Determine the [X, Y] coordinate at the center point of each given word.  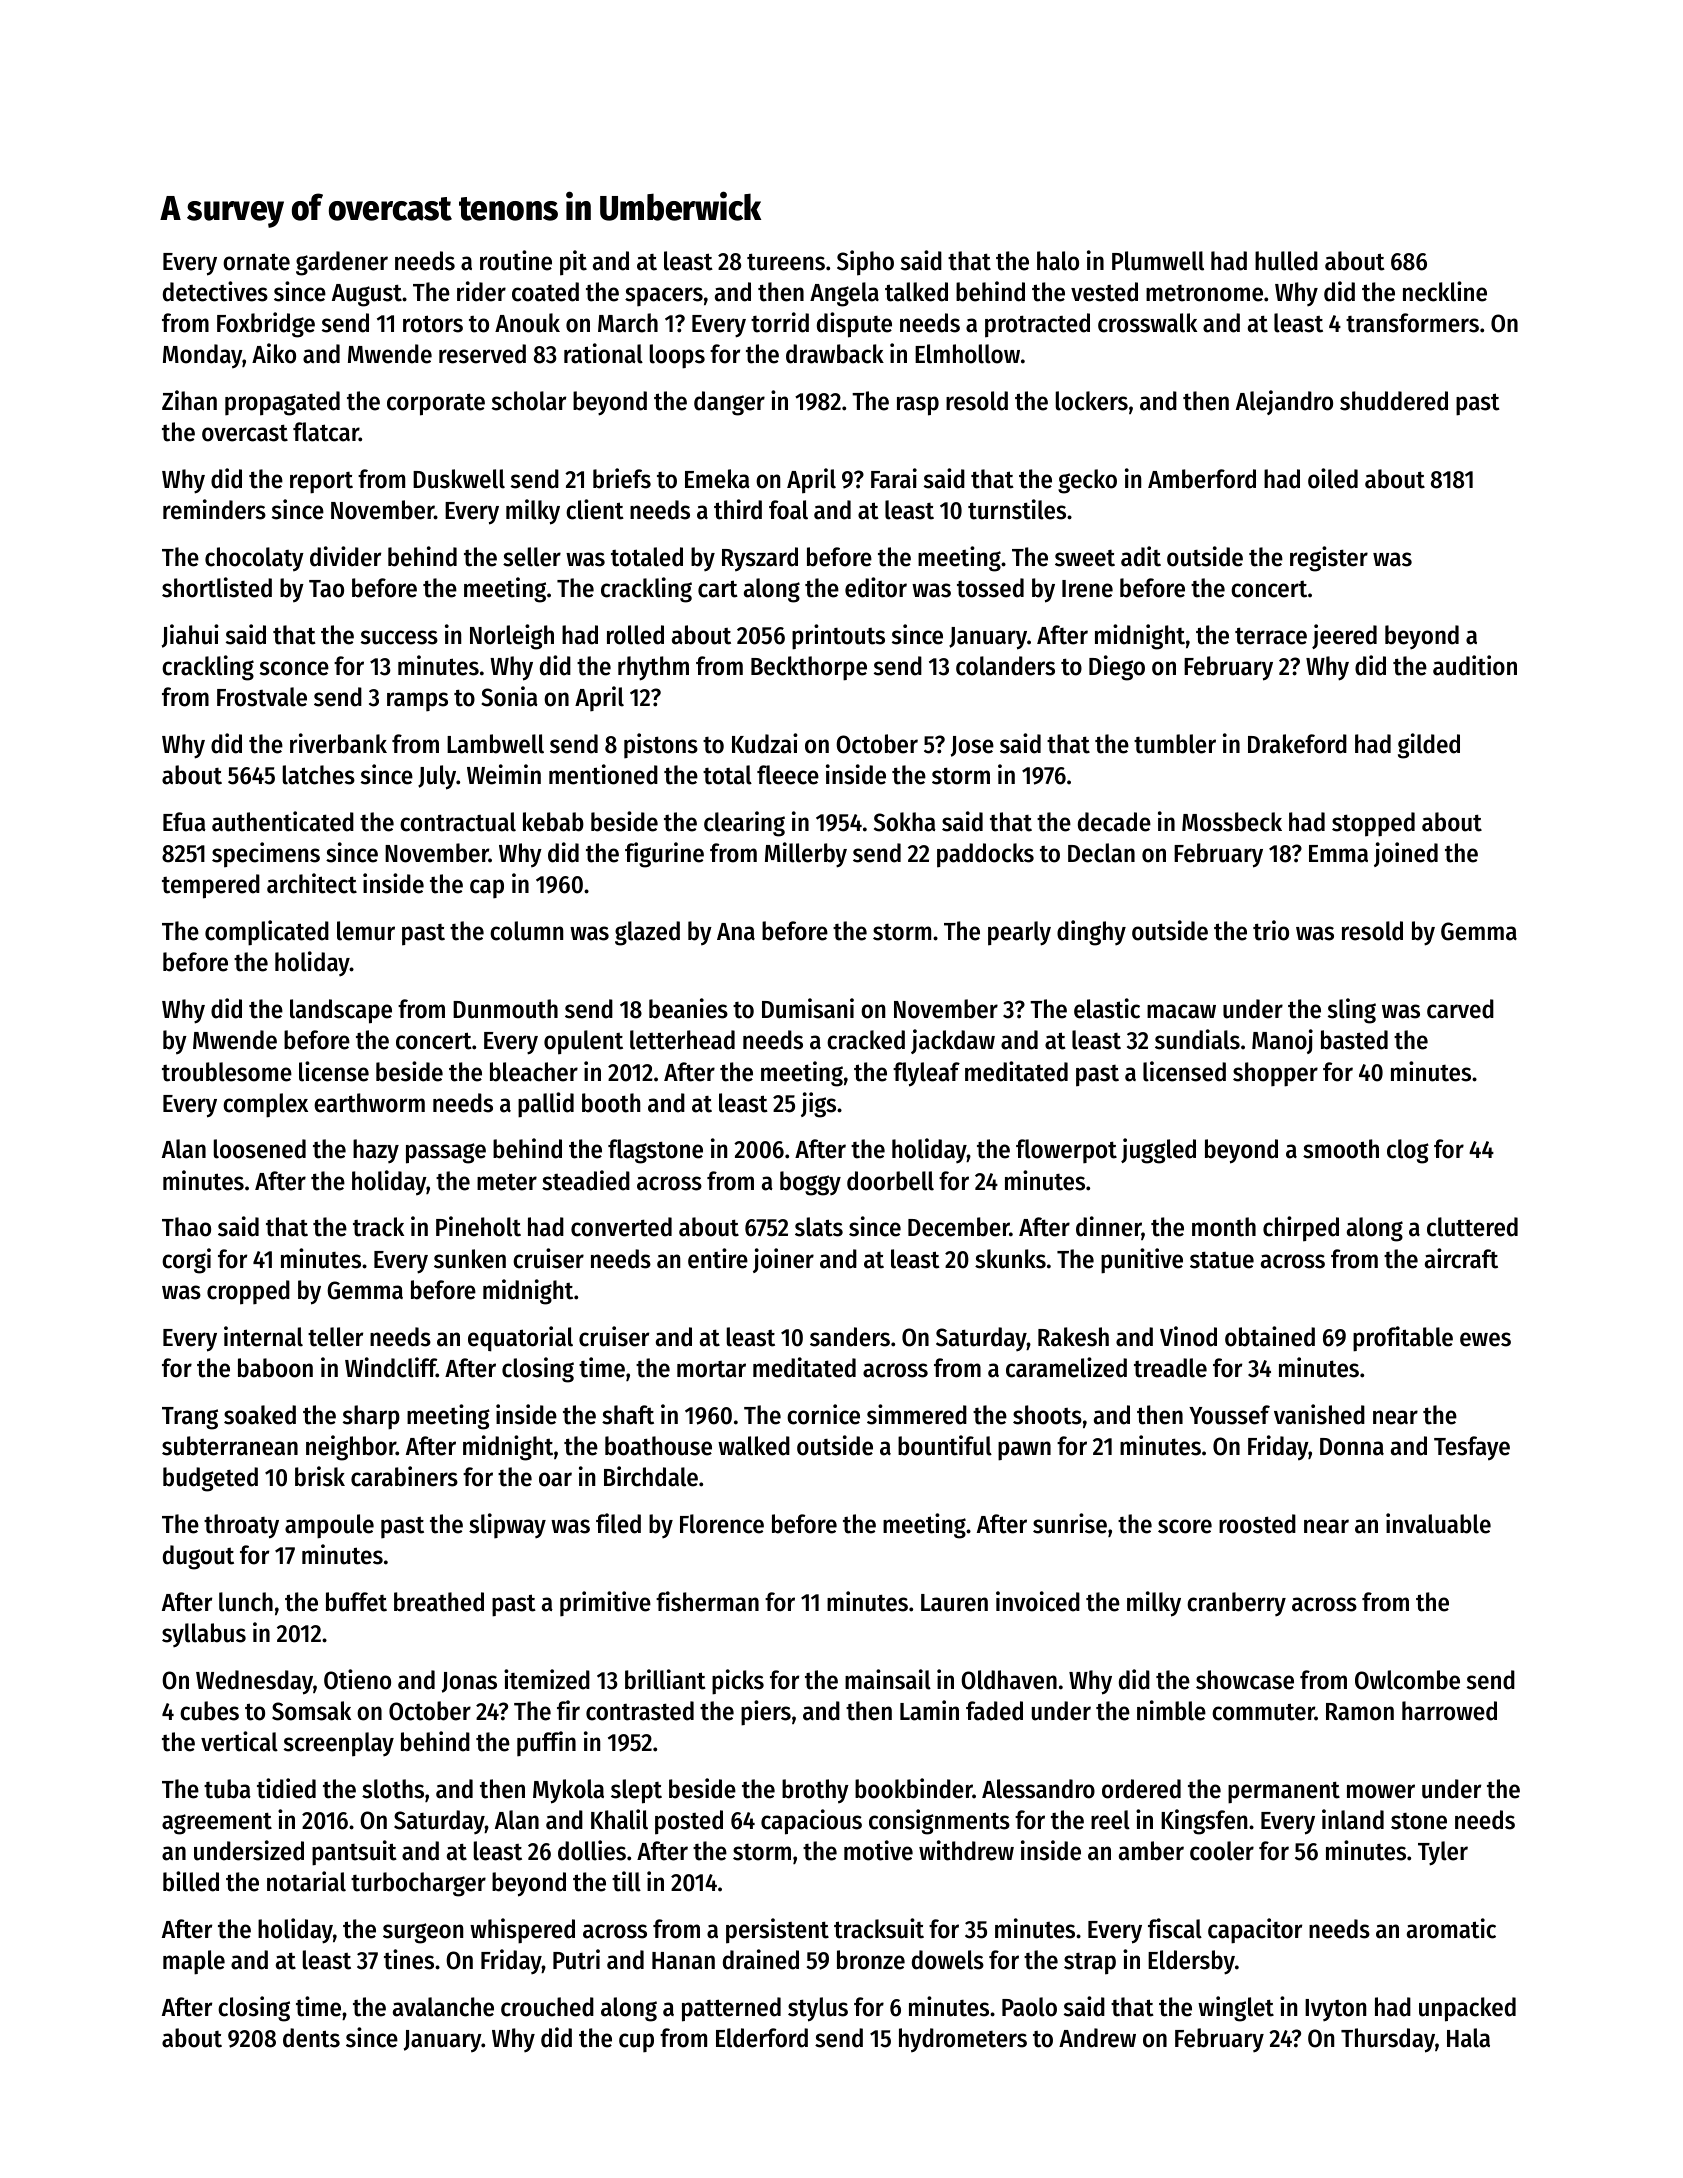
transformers [1412, 323]
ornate [256, 262]
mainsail [888, 1679]
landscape [341, 1011]
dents [311, 2038]
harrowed [1449, 1711]
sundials [1197, 1039]
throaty [241, 1526]
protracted [1037, 325]
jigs [818, 1105]
